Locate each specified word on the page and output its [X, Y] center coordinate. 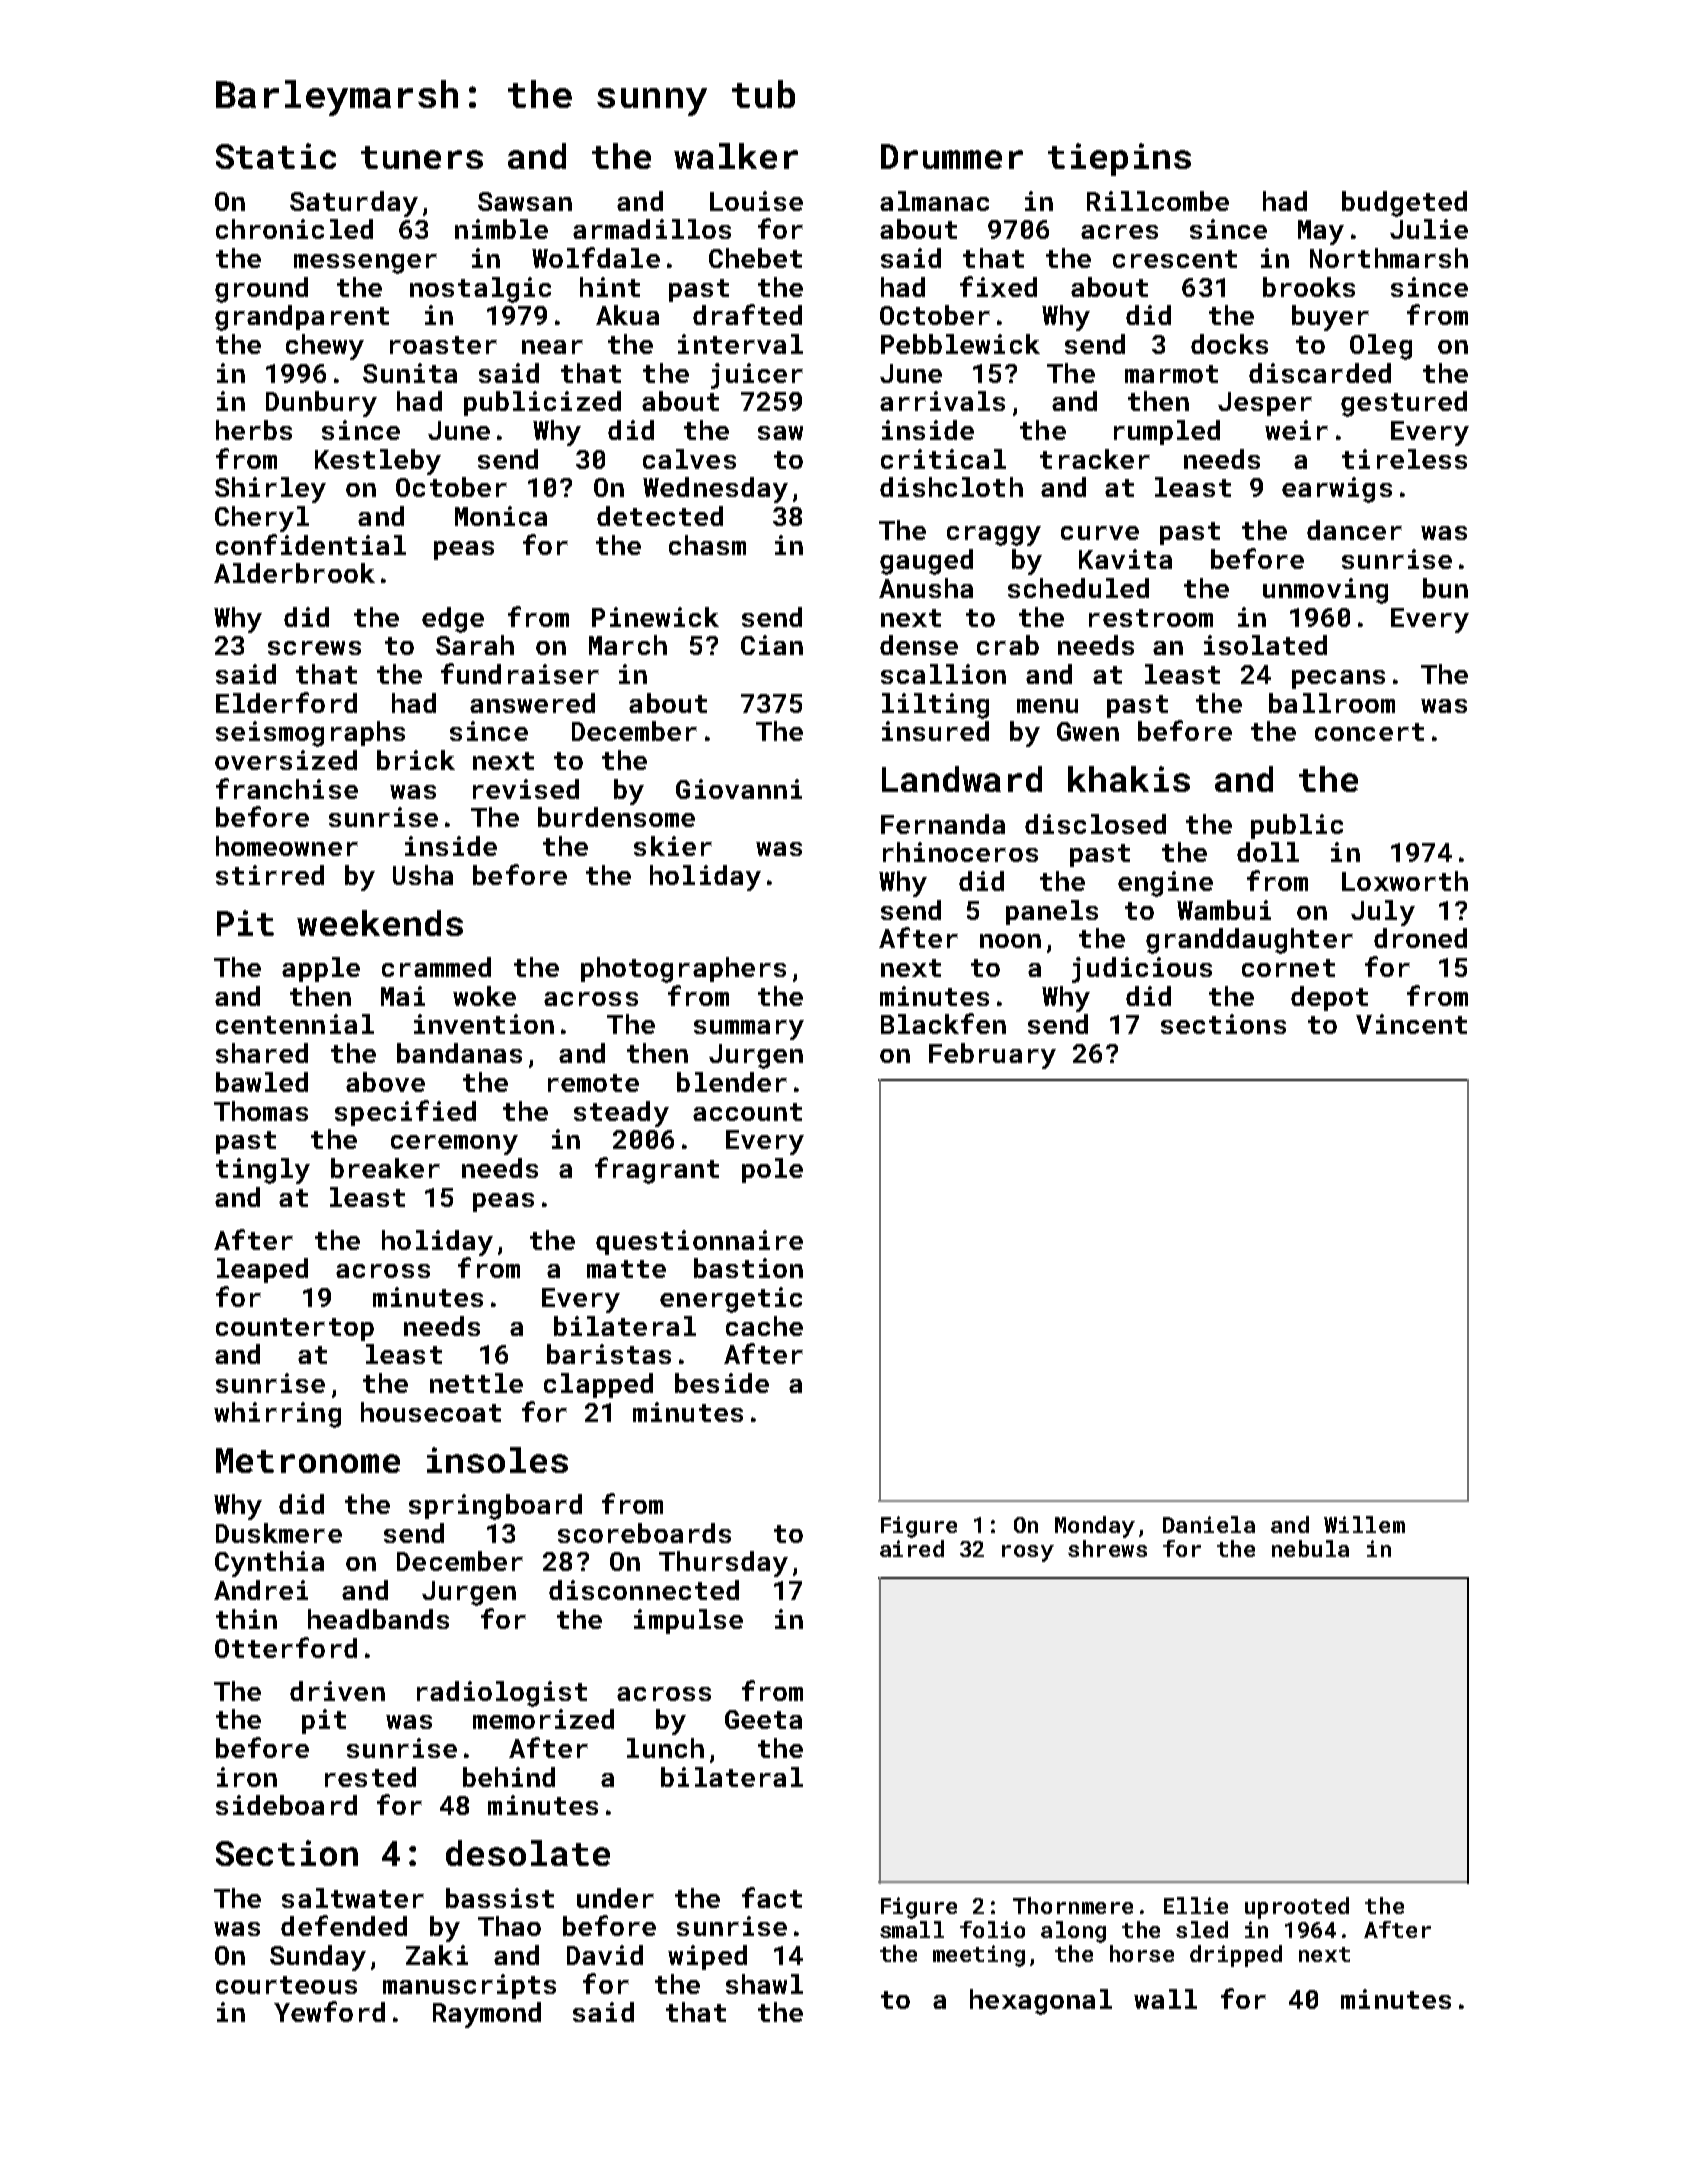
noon [1010, 941]
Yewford [329, 2011]
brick [416, 760]
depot [1329, 998]
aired [912, 1548]
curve [1100, 533]
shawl [764, 1984]
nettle [476, 1383]
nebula [1310, 1548]
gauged [926, 562]
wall [1165, 1999]
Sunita [410, 373]
